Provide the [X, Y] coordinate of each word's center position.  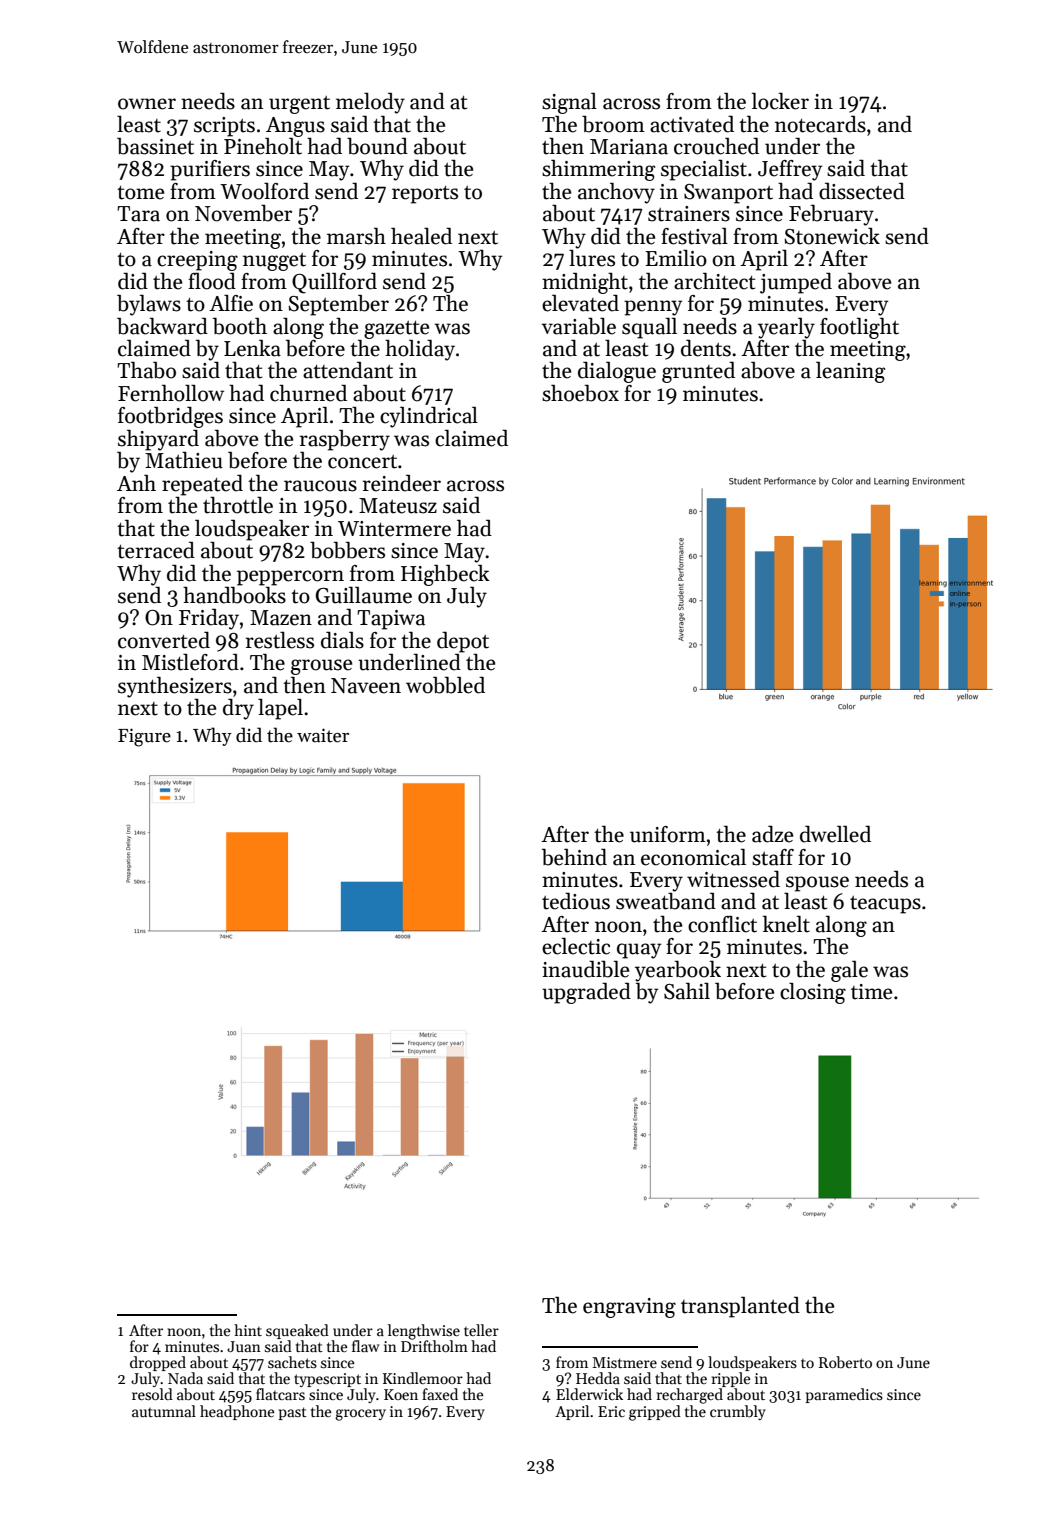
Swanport [728, 194]
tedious [576, 901]
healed [421, 236]
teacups [885, 905]
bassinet [155, 146]
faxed [440, 1394]
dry [238, 709]
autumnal [164, 1411]
